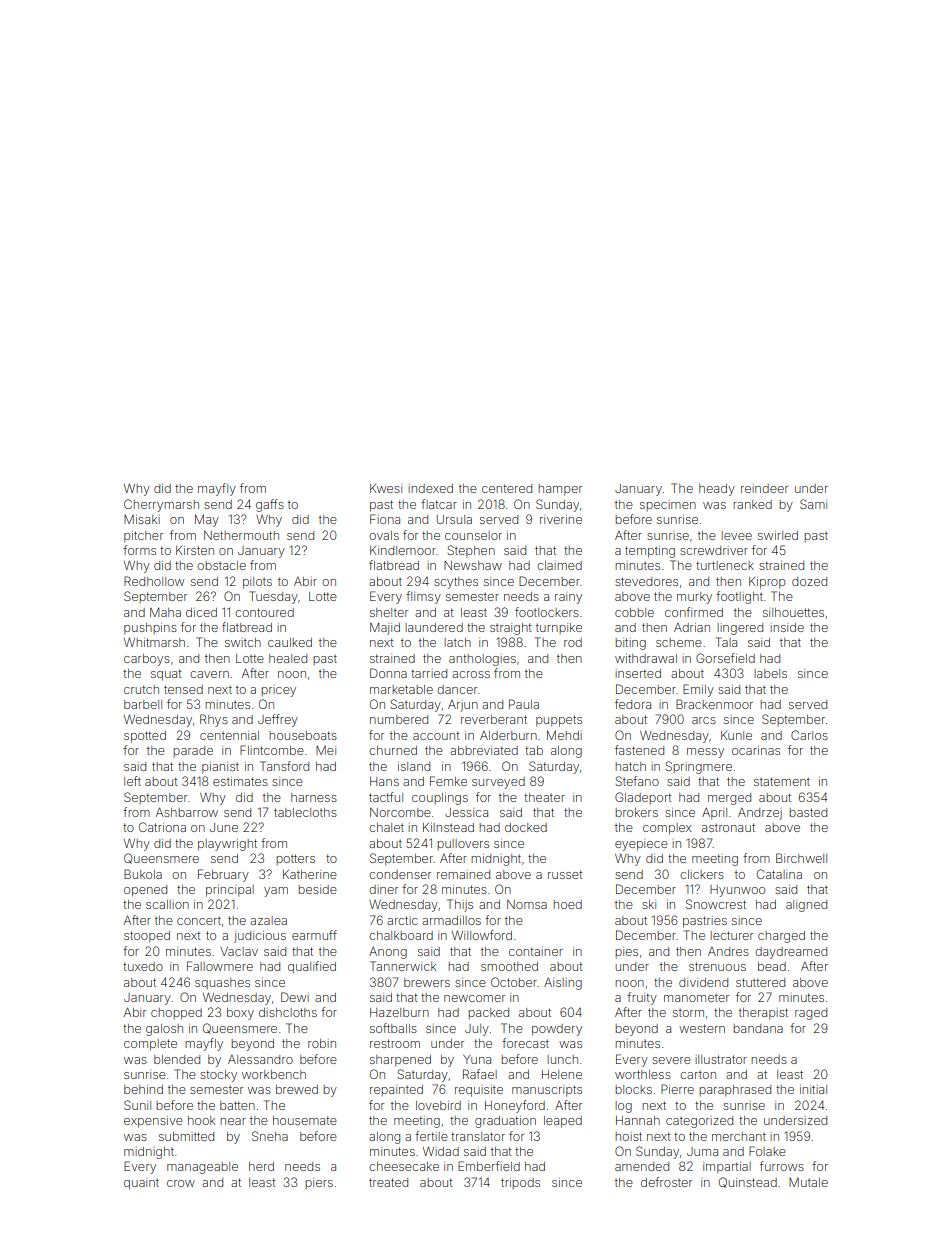  What do you see at coordinates (463, 844) in the screenshot?
I see `pullovers` at bounding box center [463, 844].
